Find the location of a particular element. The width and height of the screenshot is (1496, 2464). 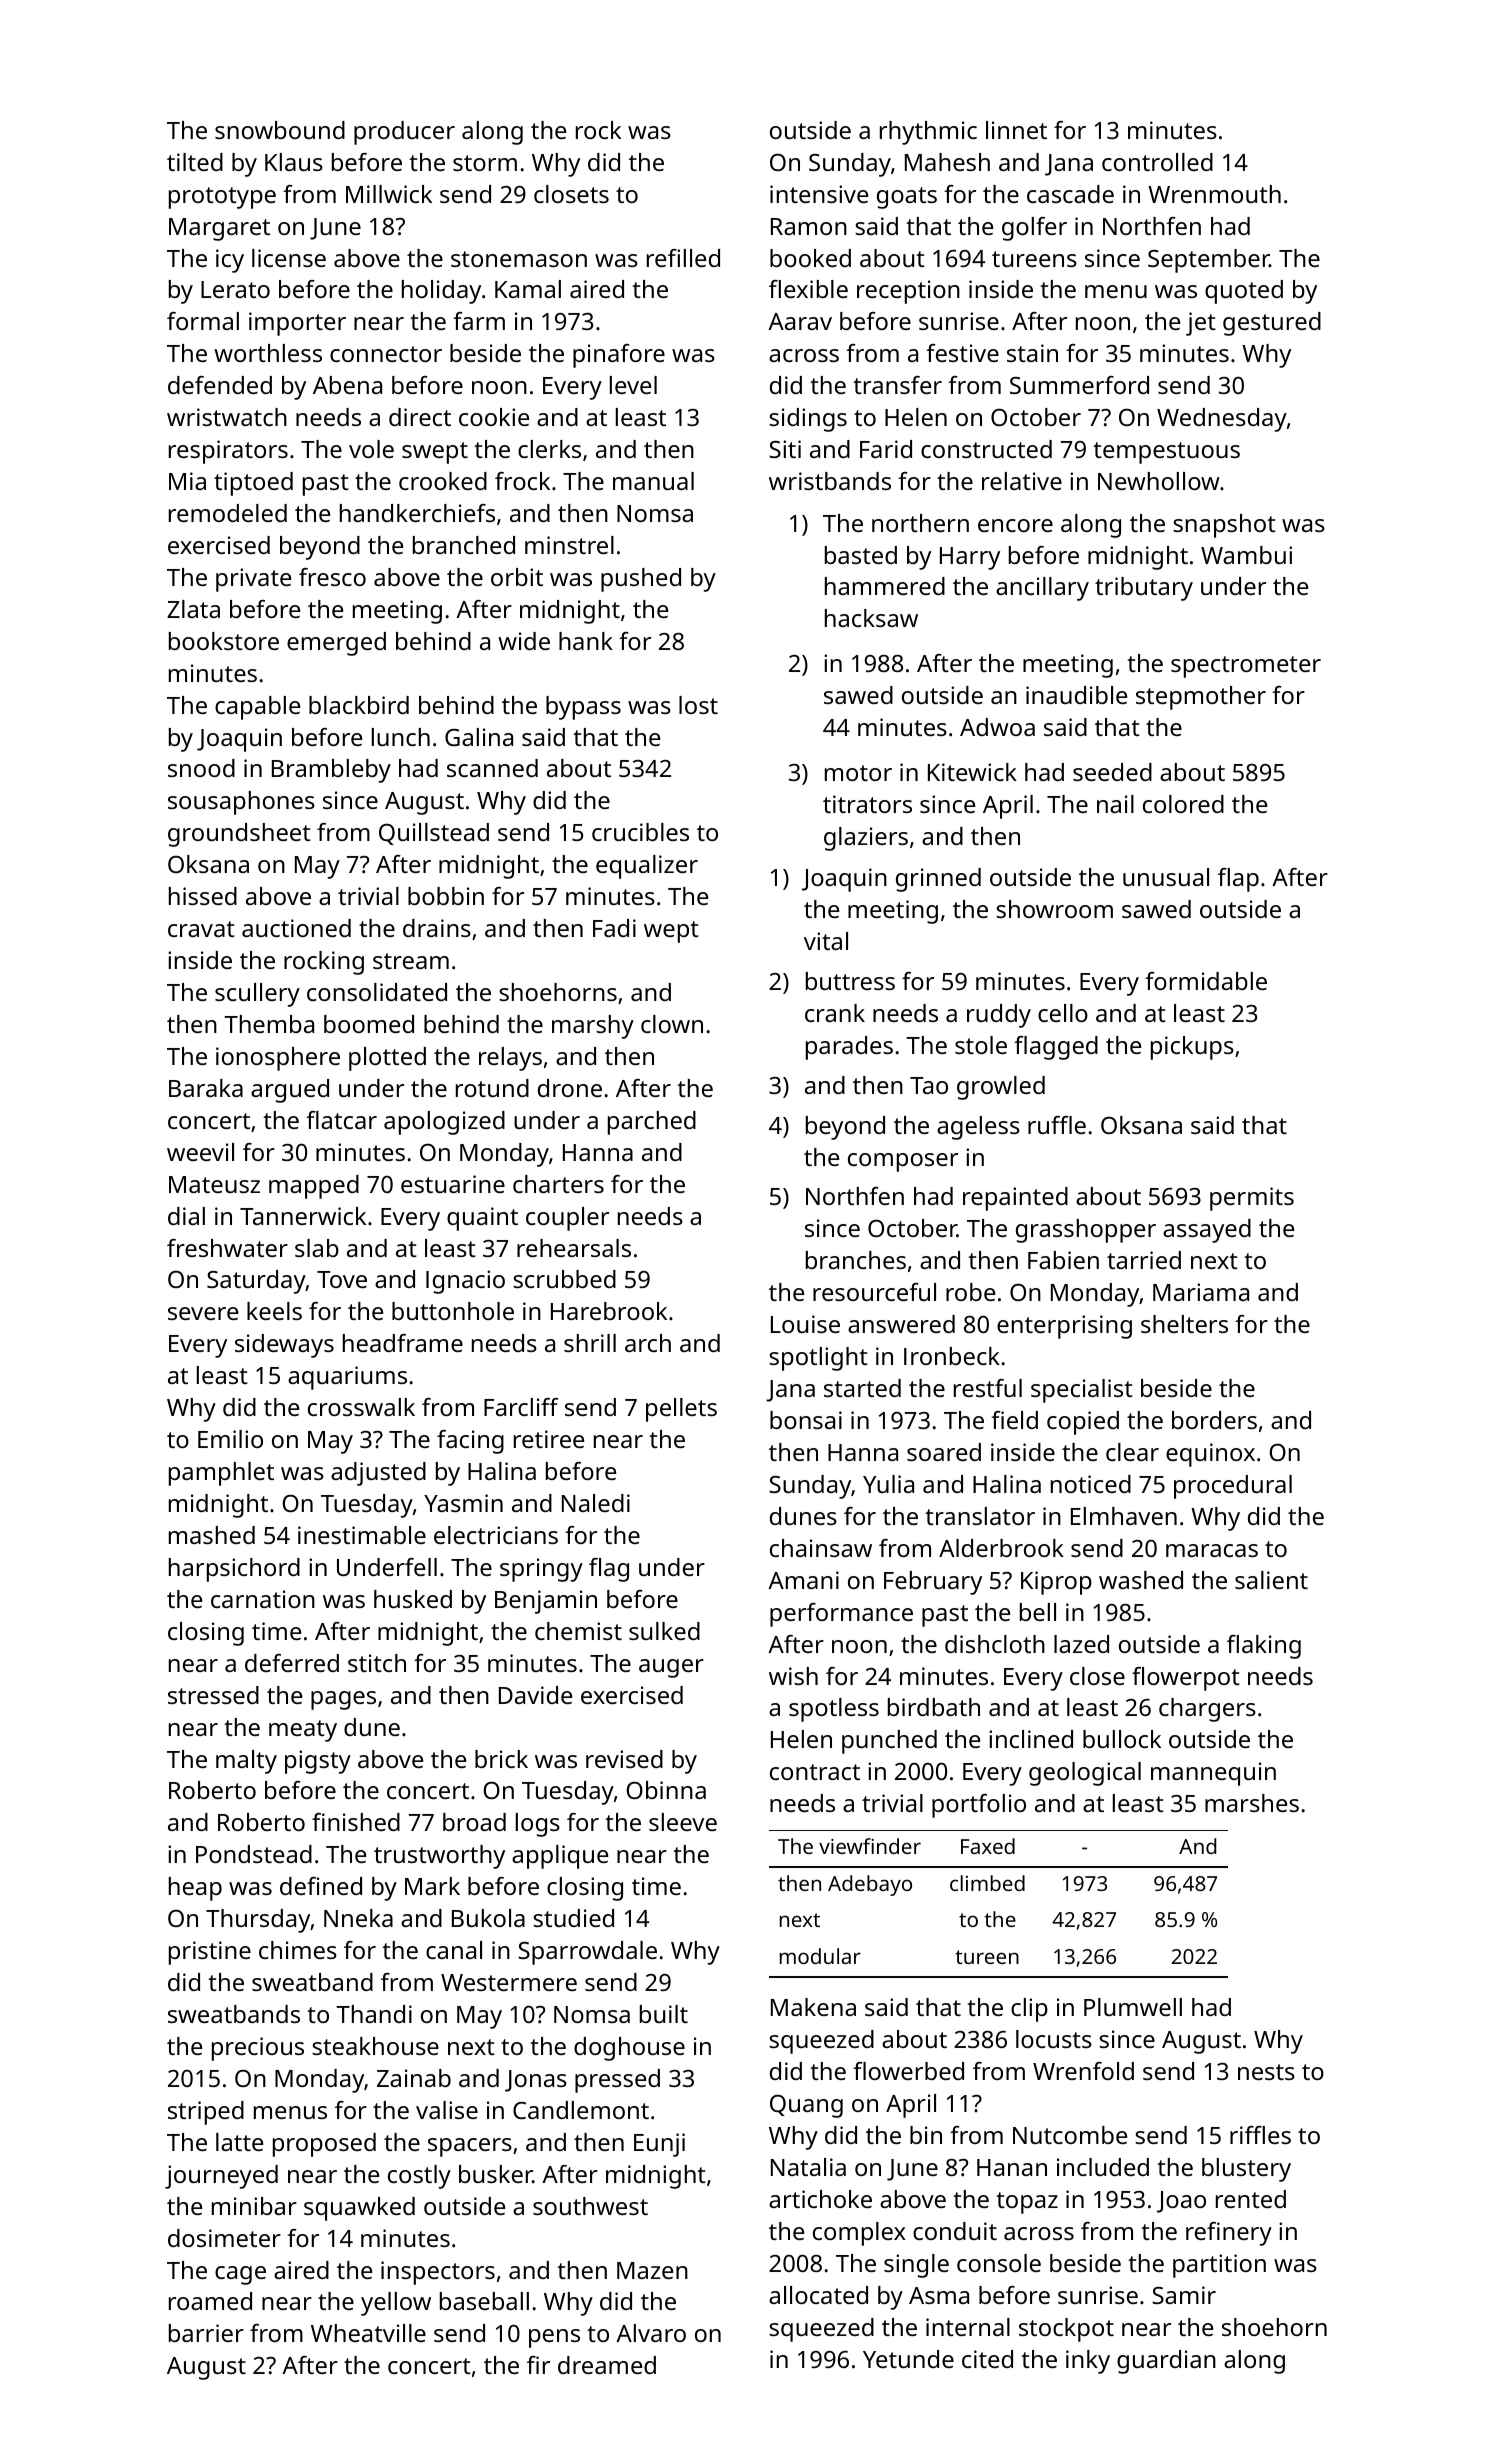

importer is located at coordinates (297, 324).
